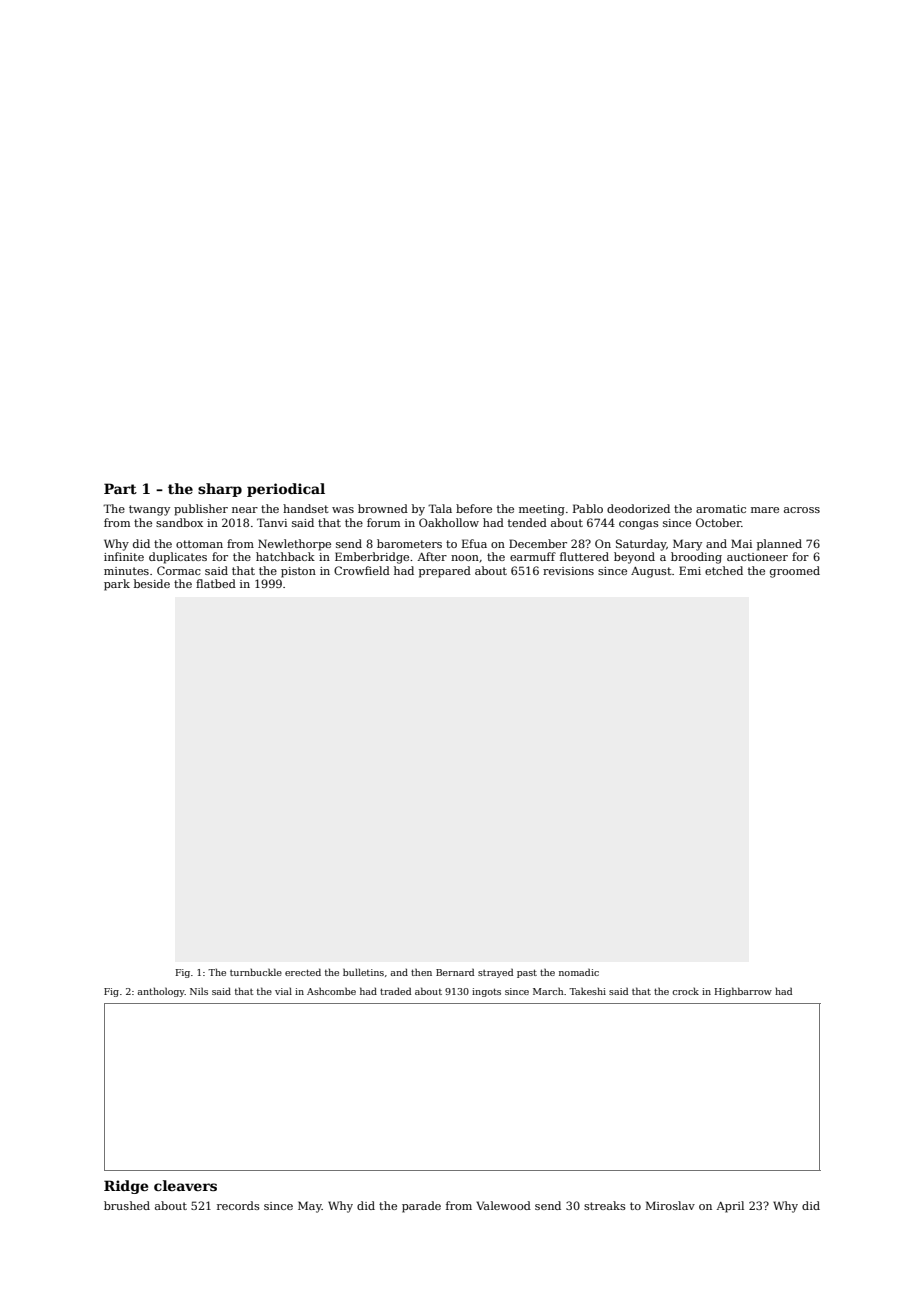 Image resolution: width=924 pixels, height=1308 pixels. Describe the element at coordinates (495, 973) in the screenshot. I see `strayed` at that location.
